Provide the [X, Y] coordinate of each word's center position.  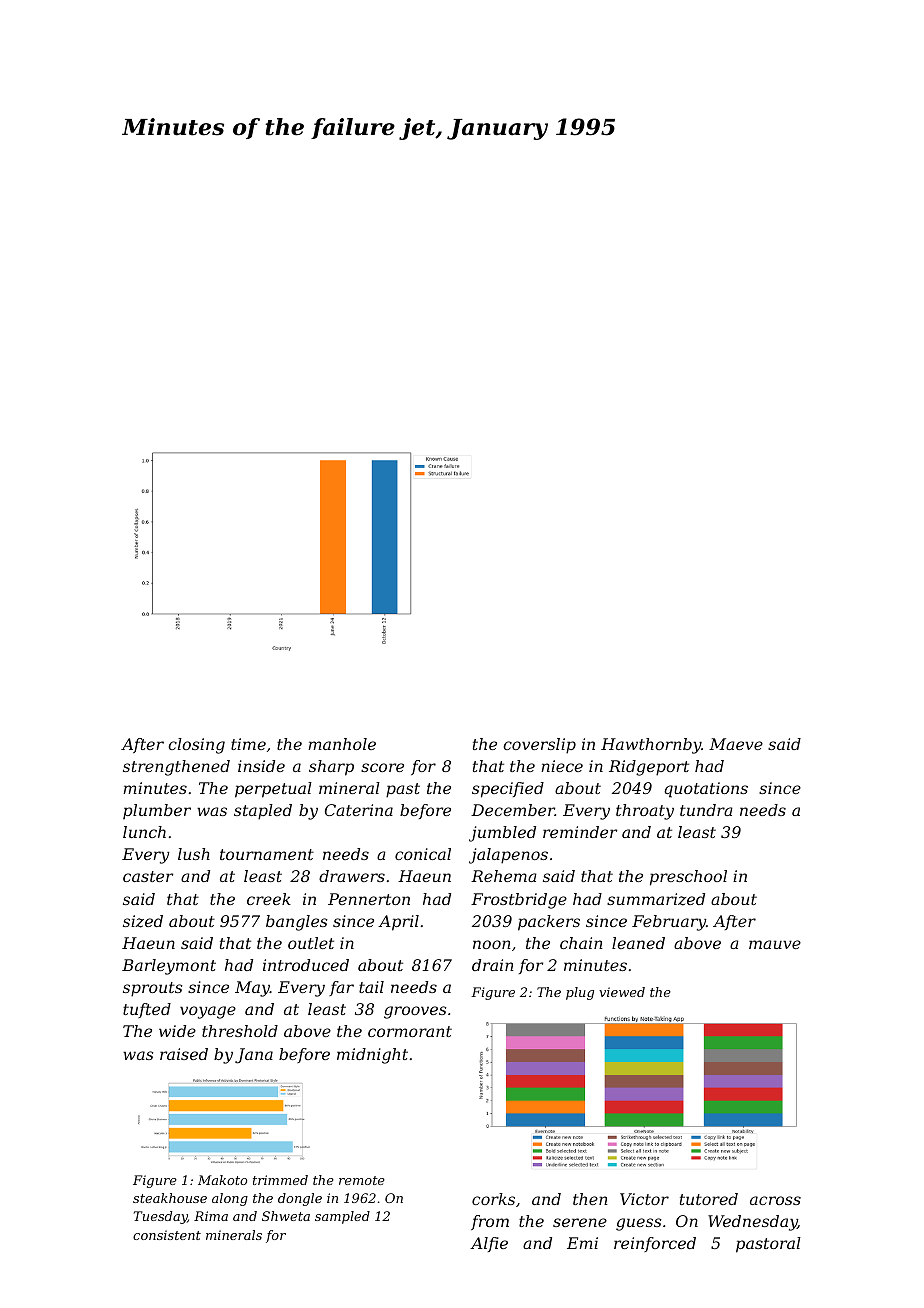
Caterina [359, 810]
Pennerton [369, 899]
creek [269, 899]
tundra [706, 810]
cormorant [410, 1031]
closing [196, 746]
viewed [622, 992]
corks [493, 1199]
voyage [208, 1012]
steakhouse [170, 1198]
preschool [688, 878]
